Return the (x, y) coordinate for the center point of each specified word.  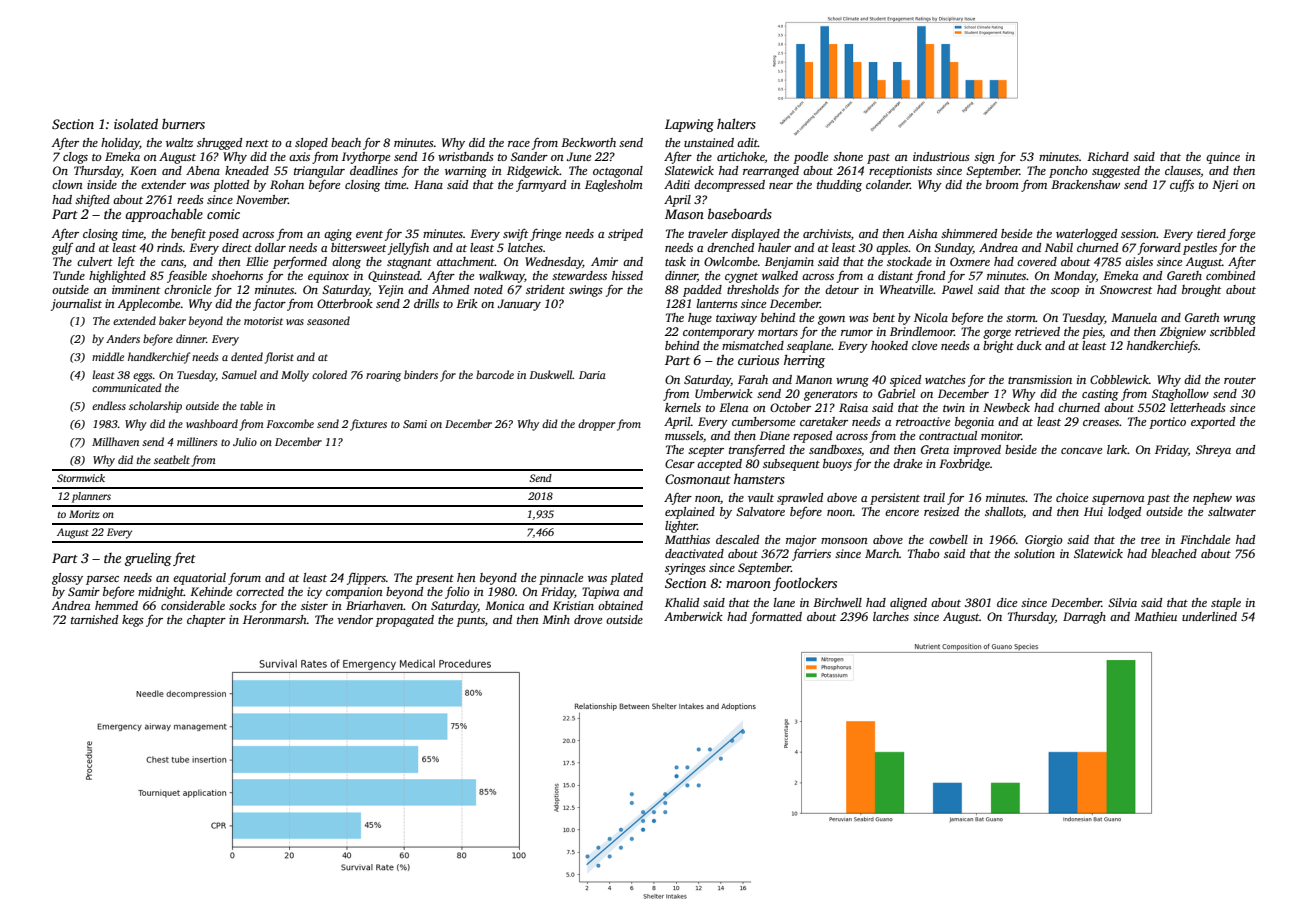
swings (586, 291)
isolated (136, 123)
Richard (1108, 156)
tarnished (94, 619)
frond (930, 276)
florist (279, 358)
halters (736, 123)
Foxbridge (964, 465)
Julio (245, 441)
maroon (748, 584)
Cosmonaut (698, 479)
